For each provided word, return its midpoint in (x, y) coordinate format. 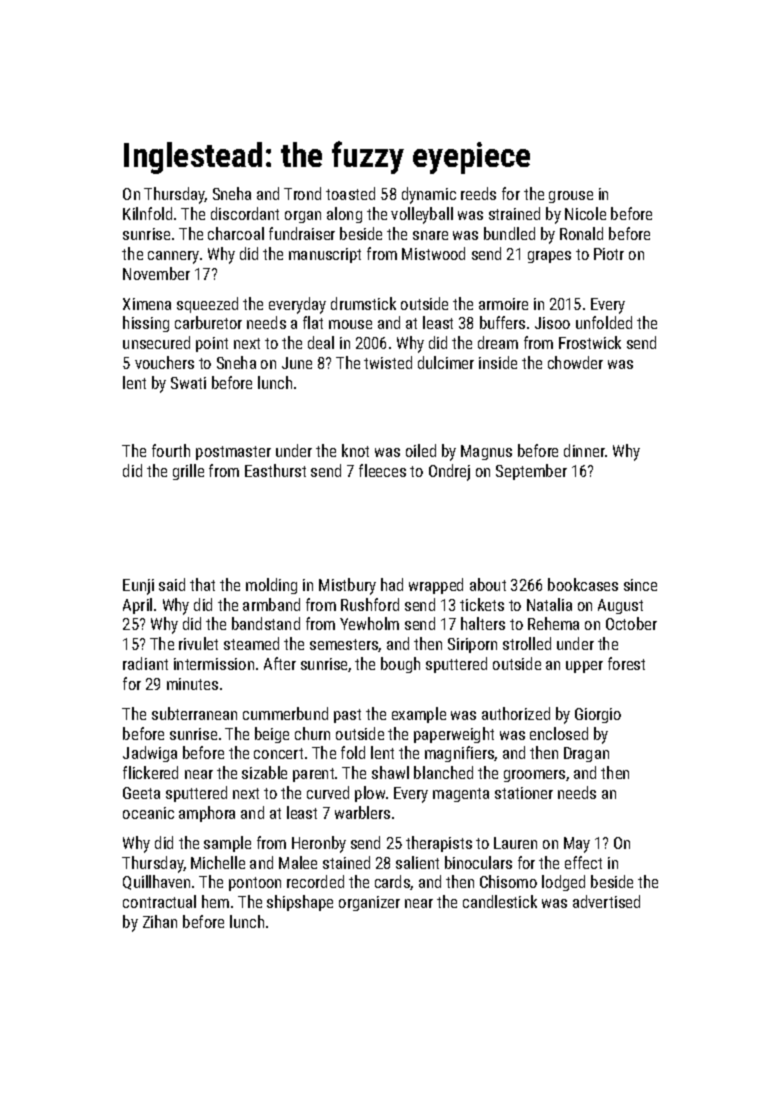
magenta (461, 795)
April (137, 606)
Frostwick (590, 342)
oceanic (148, 813)
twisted (388, 362)
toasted (350, 193)
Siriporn (472, 645)
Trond (302, 193)
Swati (188, 383)
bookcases (583, 584)
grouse (571, 197)
